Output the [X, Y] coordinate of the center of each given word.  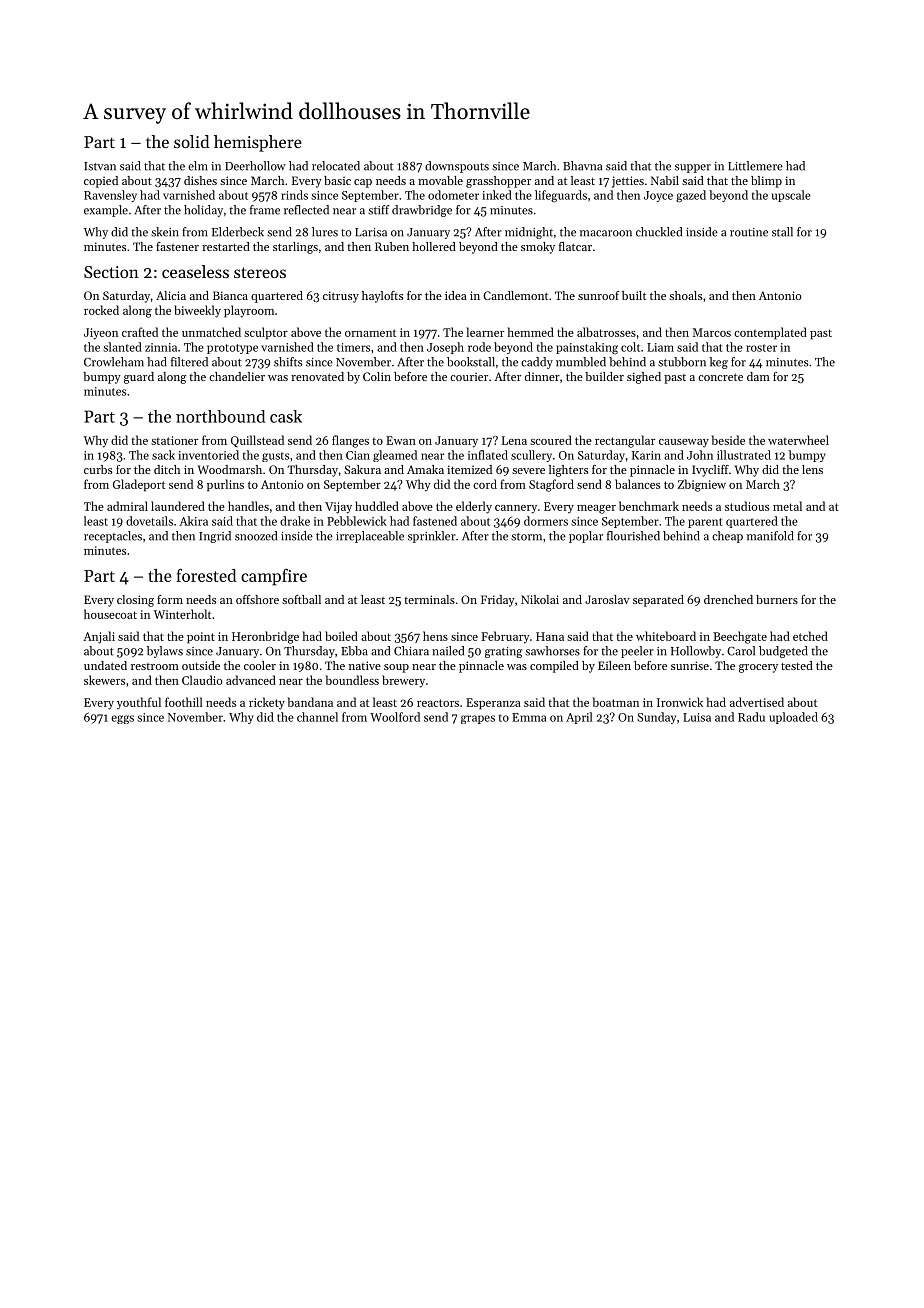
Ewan [401, 440]
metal [787, 506]
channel [317, 717]
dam [758, 376]
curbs [98, 469]
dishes [200, 180]
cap [363, 183]
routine [749, 232]
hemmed [531, 332]
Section [111, 272]
